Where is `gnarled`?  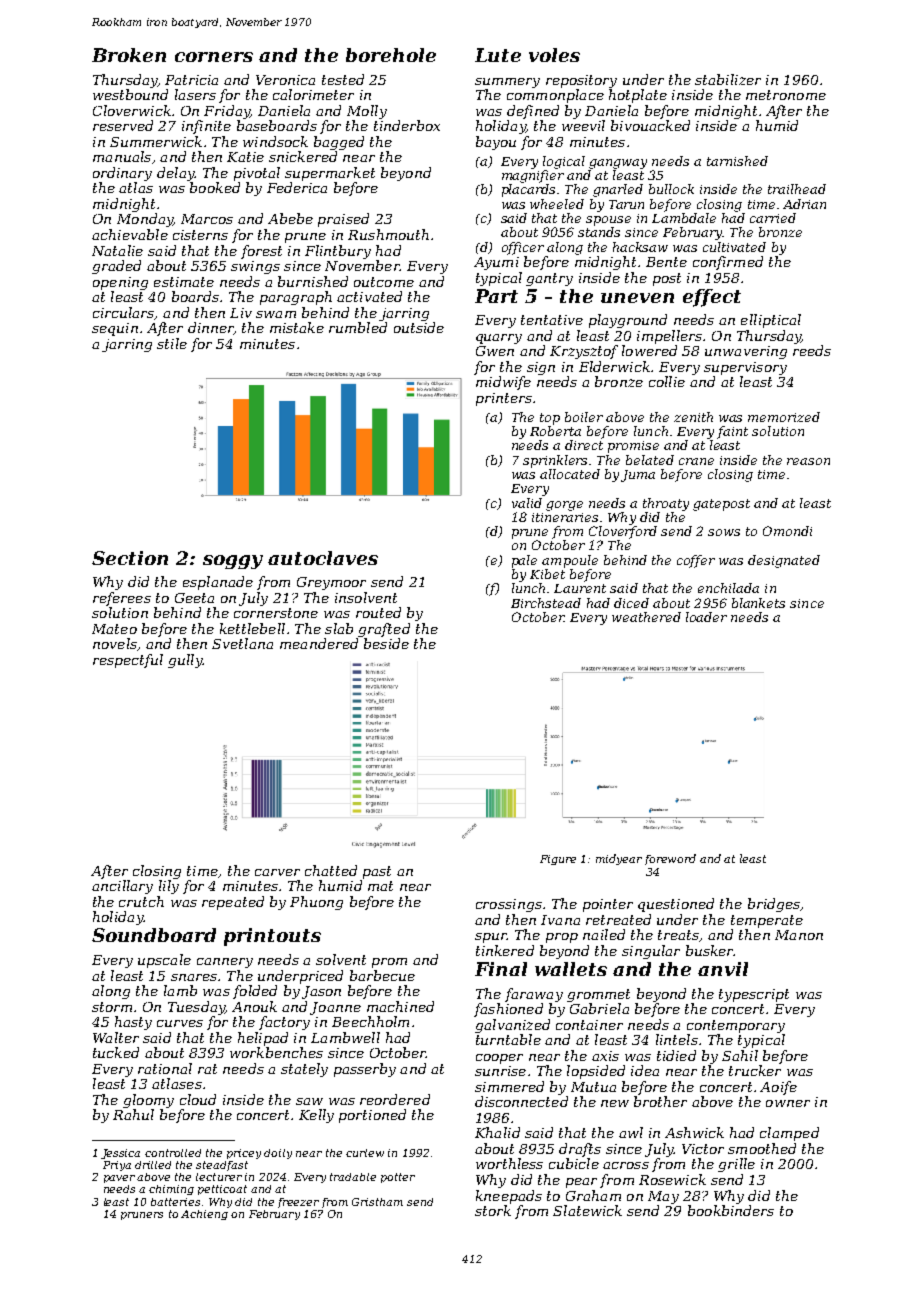 gnarled is located at coordinates (618, 190).
